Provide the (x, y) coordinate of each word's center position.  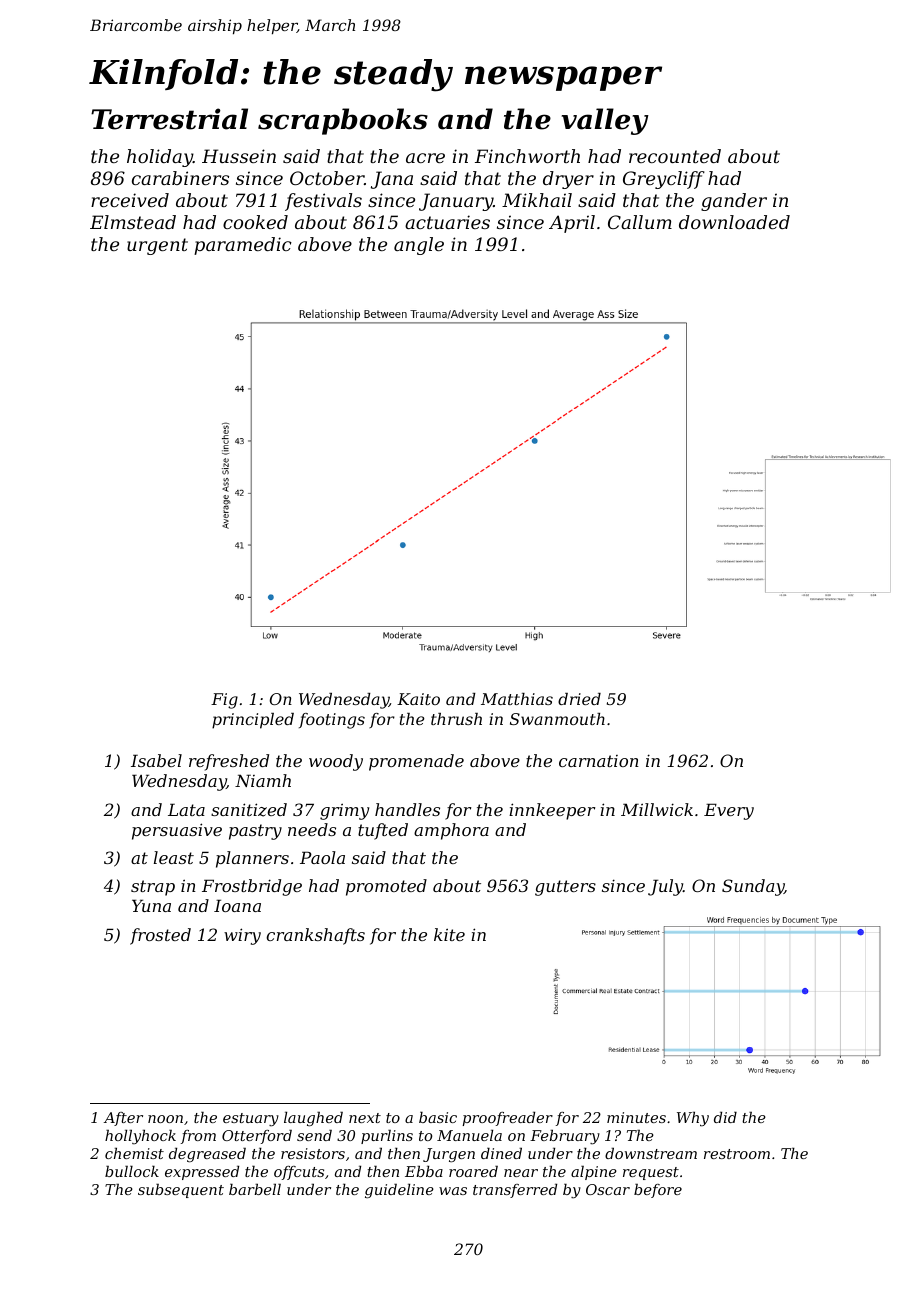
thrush (456, 719)
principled (253, 721)
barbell (255, 1189)
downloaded (734, 222)
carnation (599, 761)
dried (579, 699)
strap (153, 888)
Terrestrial (169, 119)
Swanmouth (557, 719)
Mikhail (537, 200)
